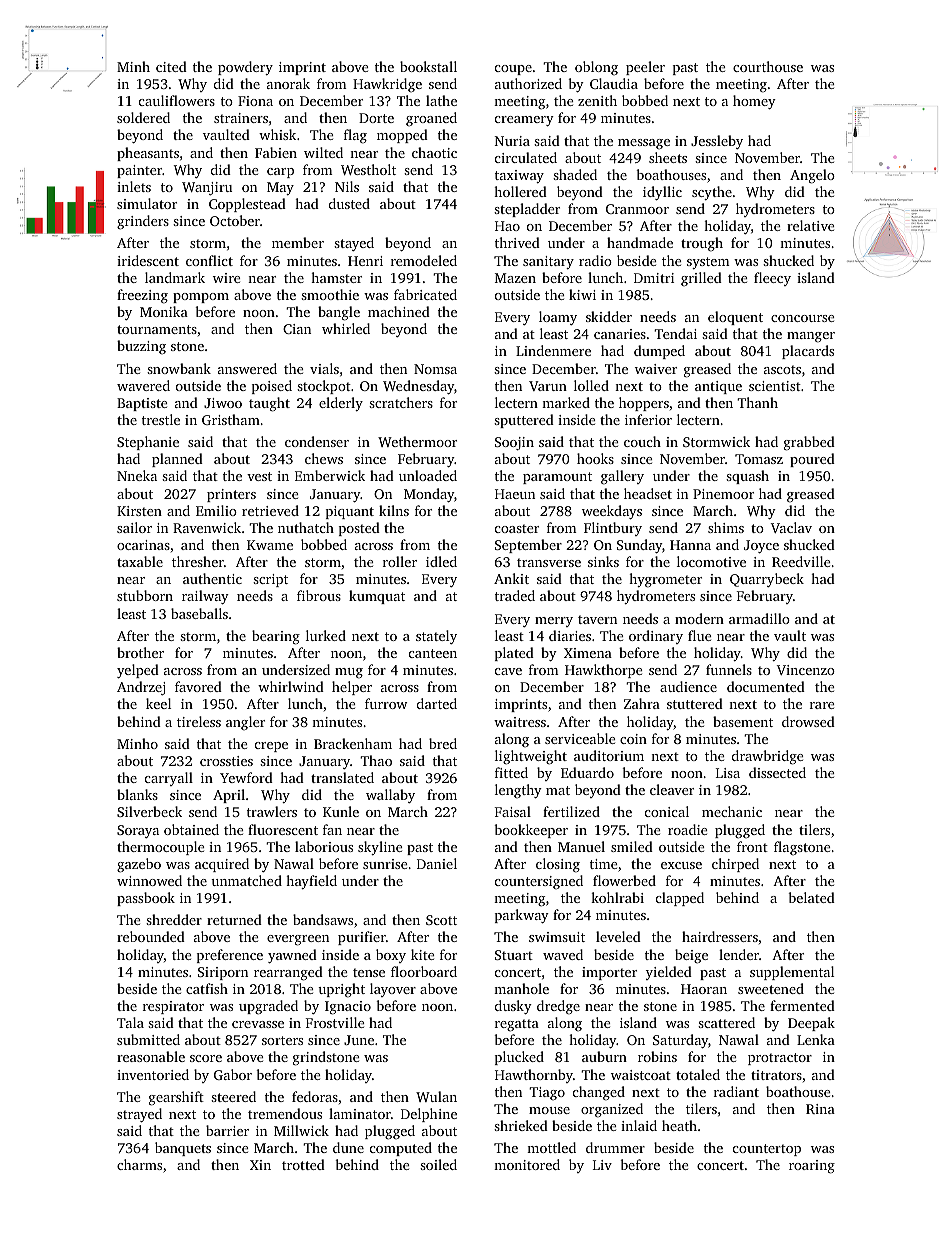  Describe the element at coordinates (428, 66) in the screenshot. I see `bookstall` at that location.
